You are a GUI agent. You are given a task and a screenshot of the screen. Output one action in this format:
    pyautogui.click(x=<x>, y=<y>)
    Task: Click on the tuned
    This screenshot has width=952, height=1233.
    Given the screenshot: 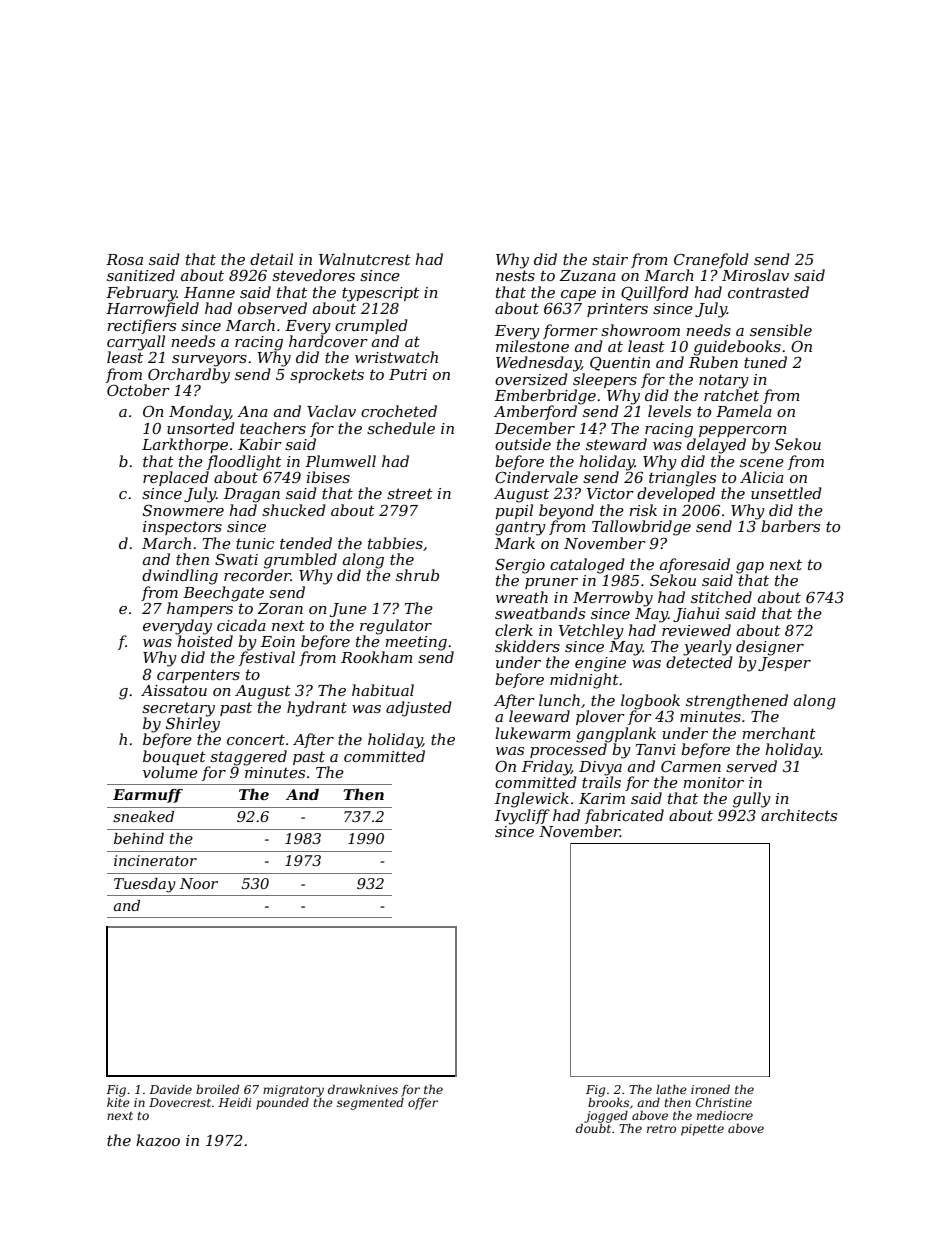 What is the action you would take?
    pyautogui.click(x=765, y=362)
